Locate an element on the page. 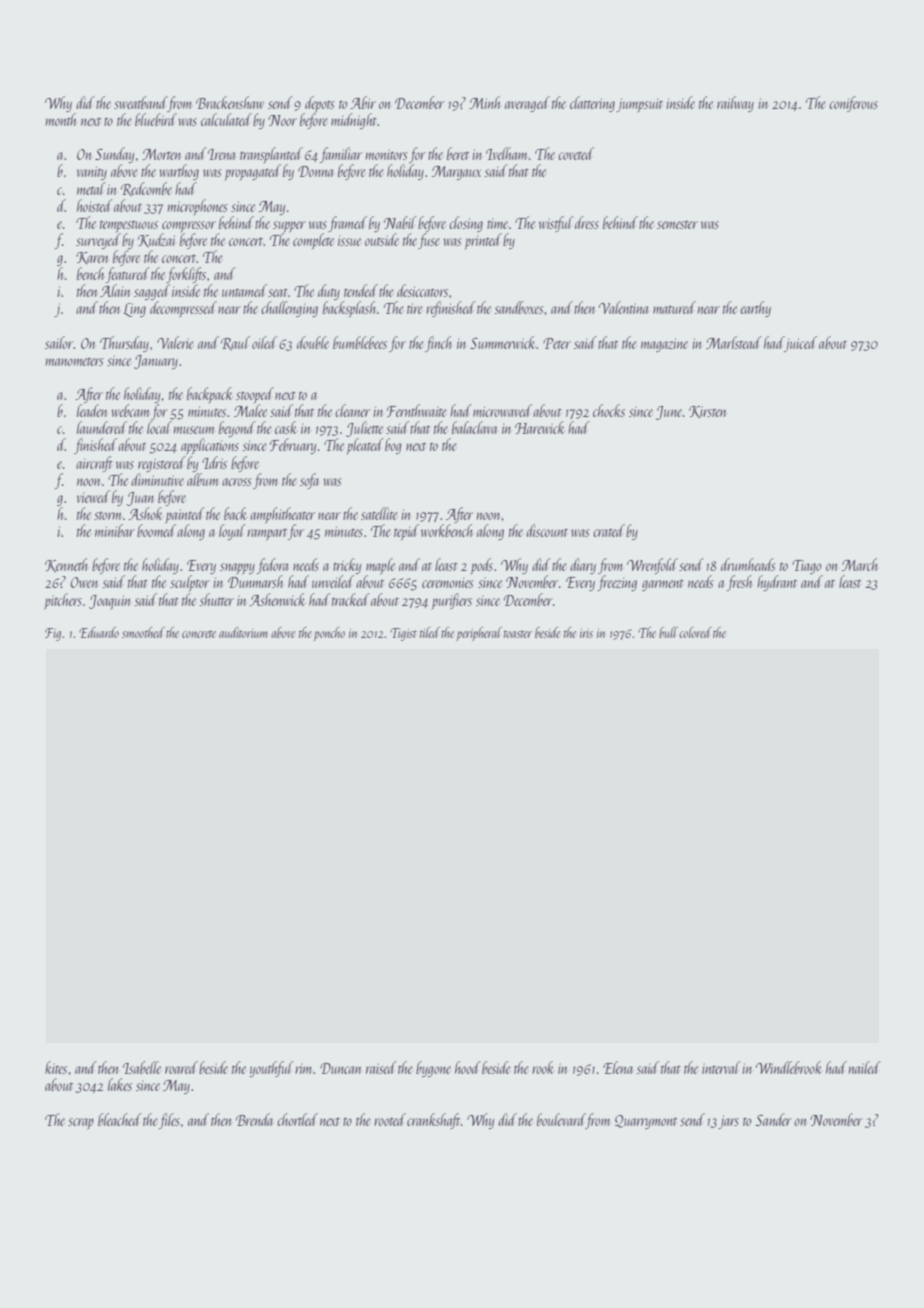 The width and height of the page is (924, 1308). local is located at coordinates (159, 427).
